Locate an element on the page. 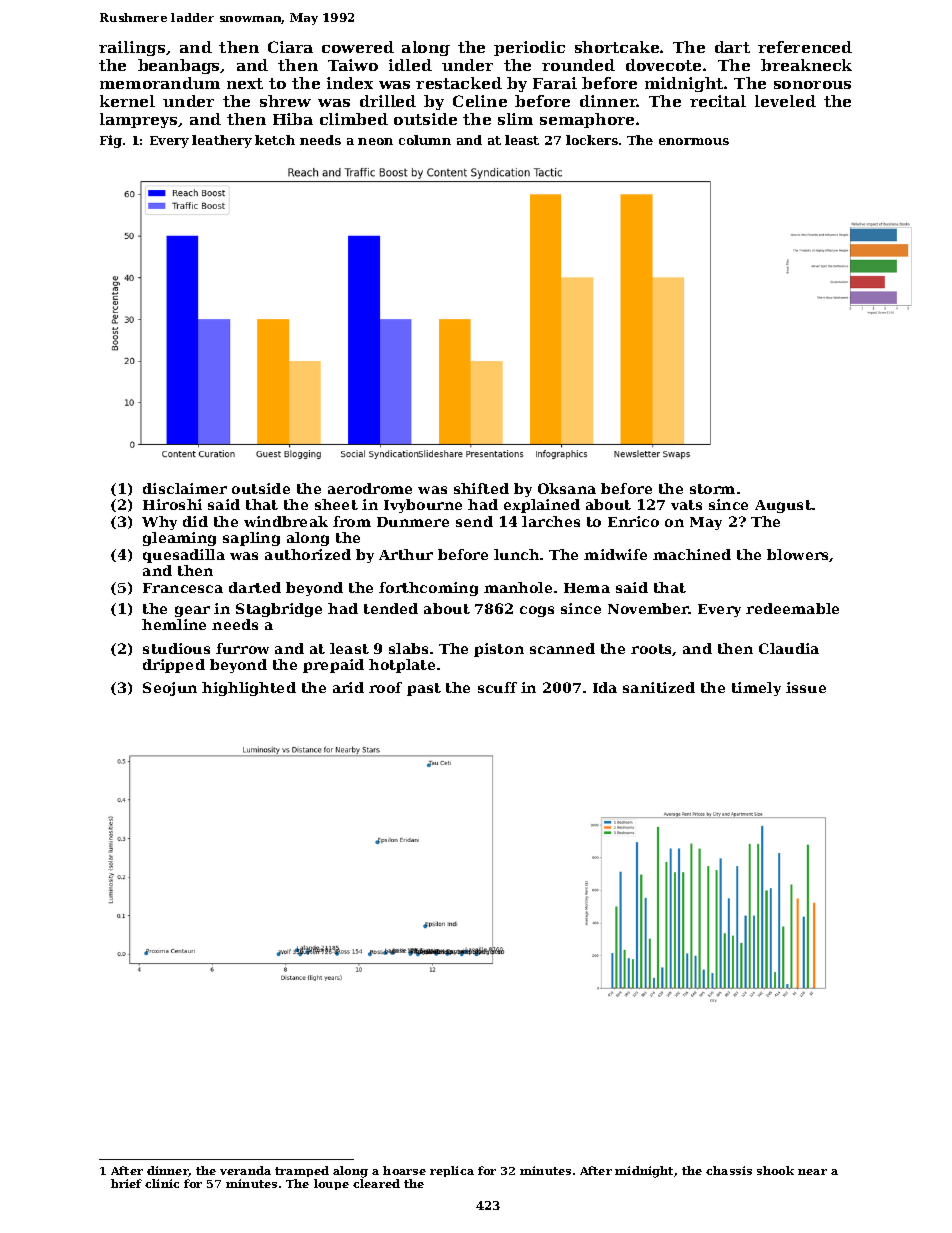  issue is located at coordinates (806, 687).
